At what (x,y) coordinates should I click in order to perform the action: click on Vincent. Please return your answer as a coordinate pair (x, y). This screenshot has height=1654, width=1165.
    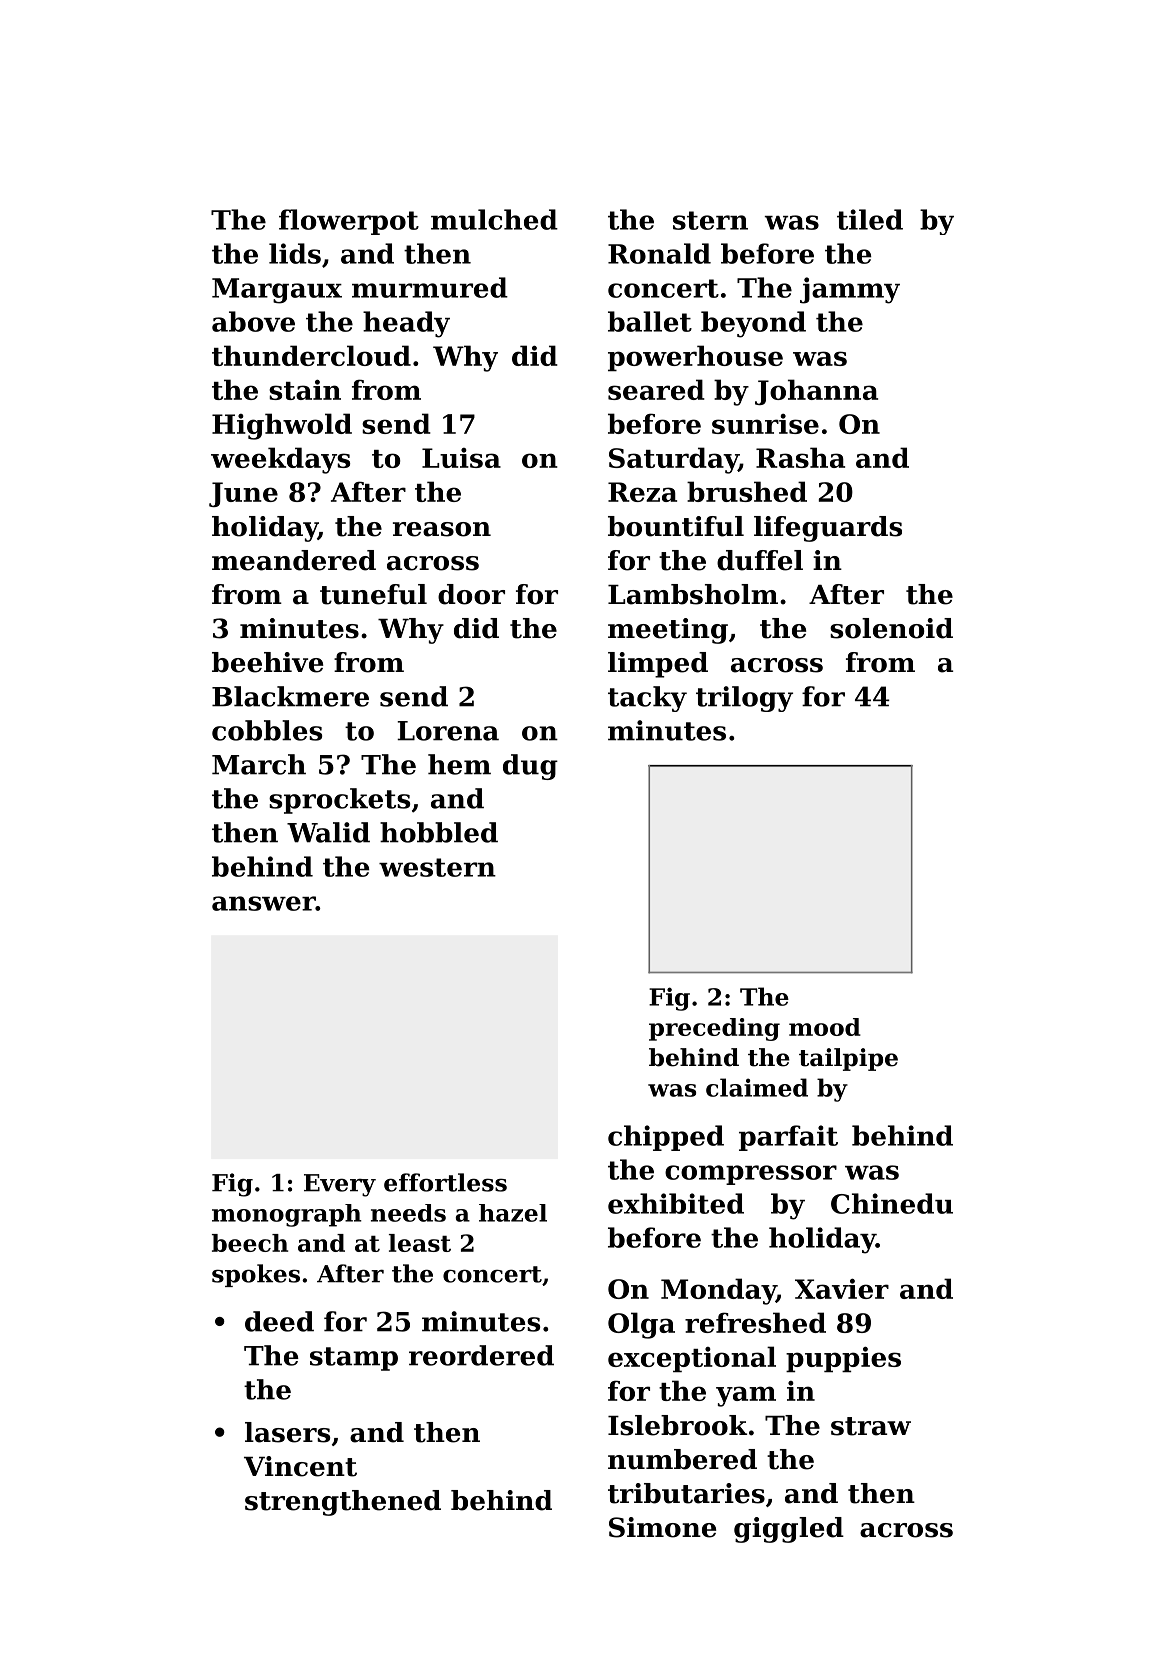
    Looking at the image, I should click on (300, 1466).
